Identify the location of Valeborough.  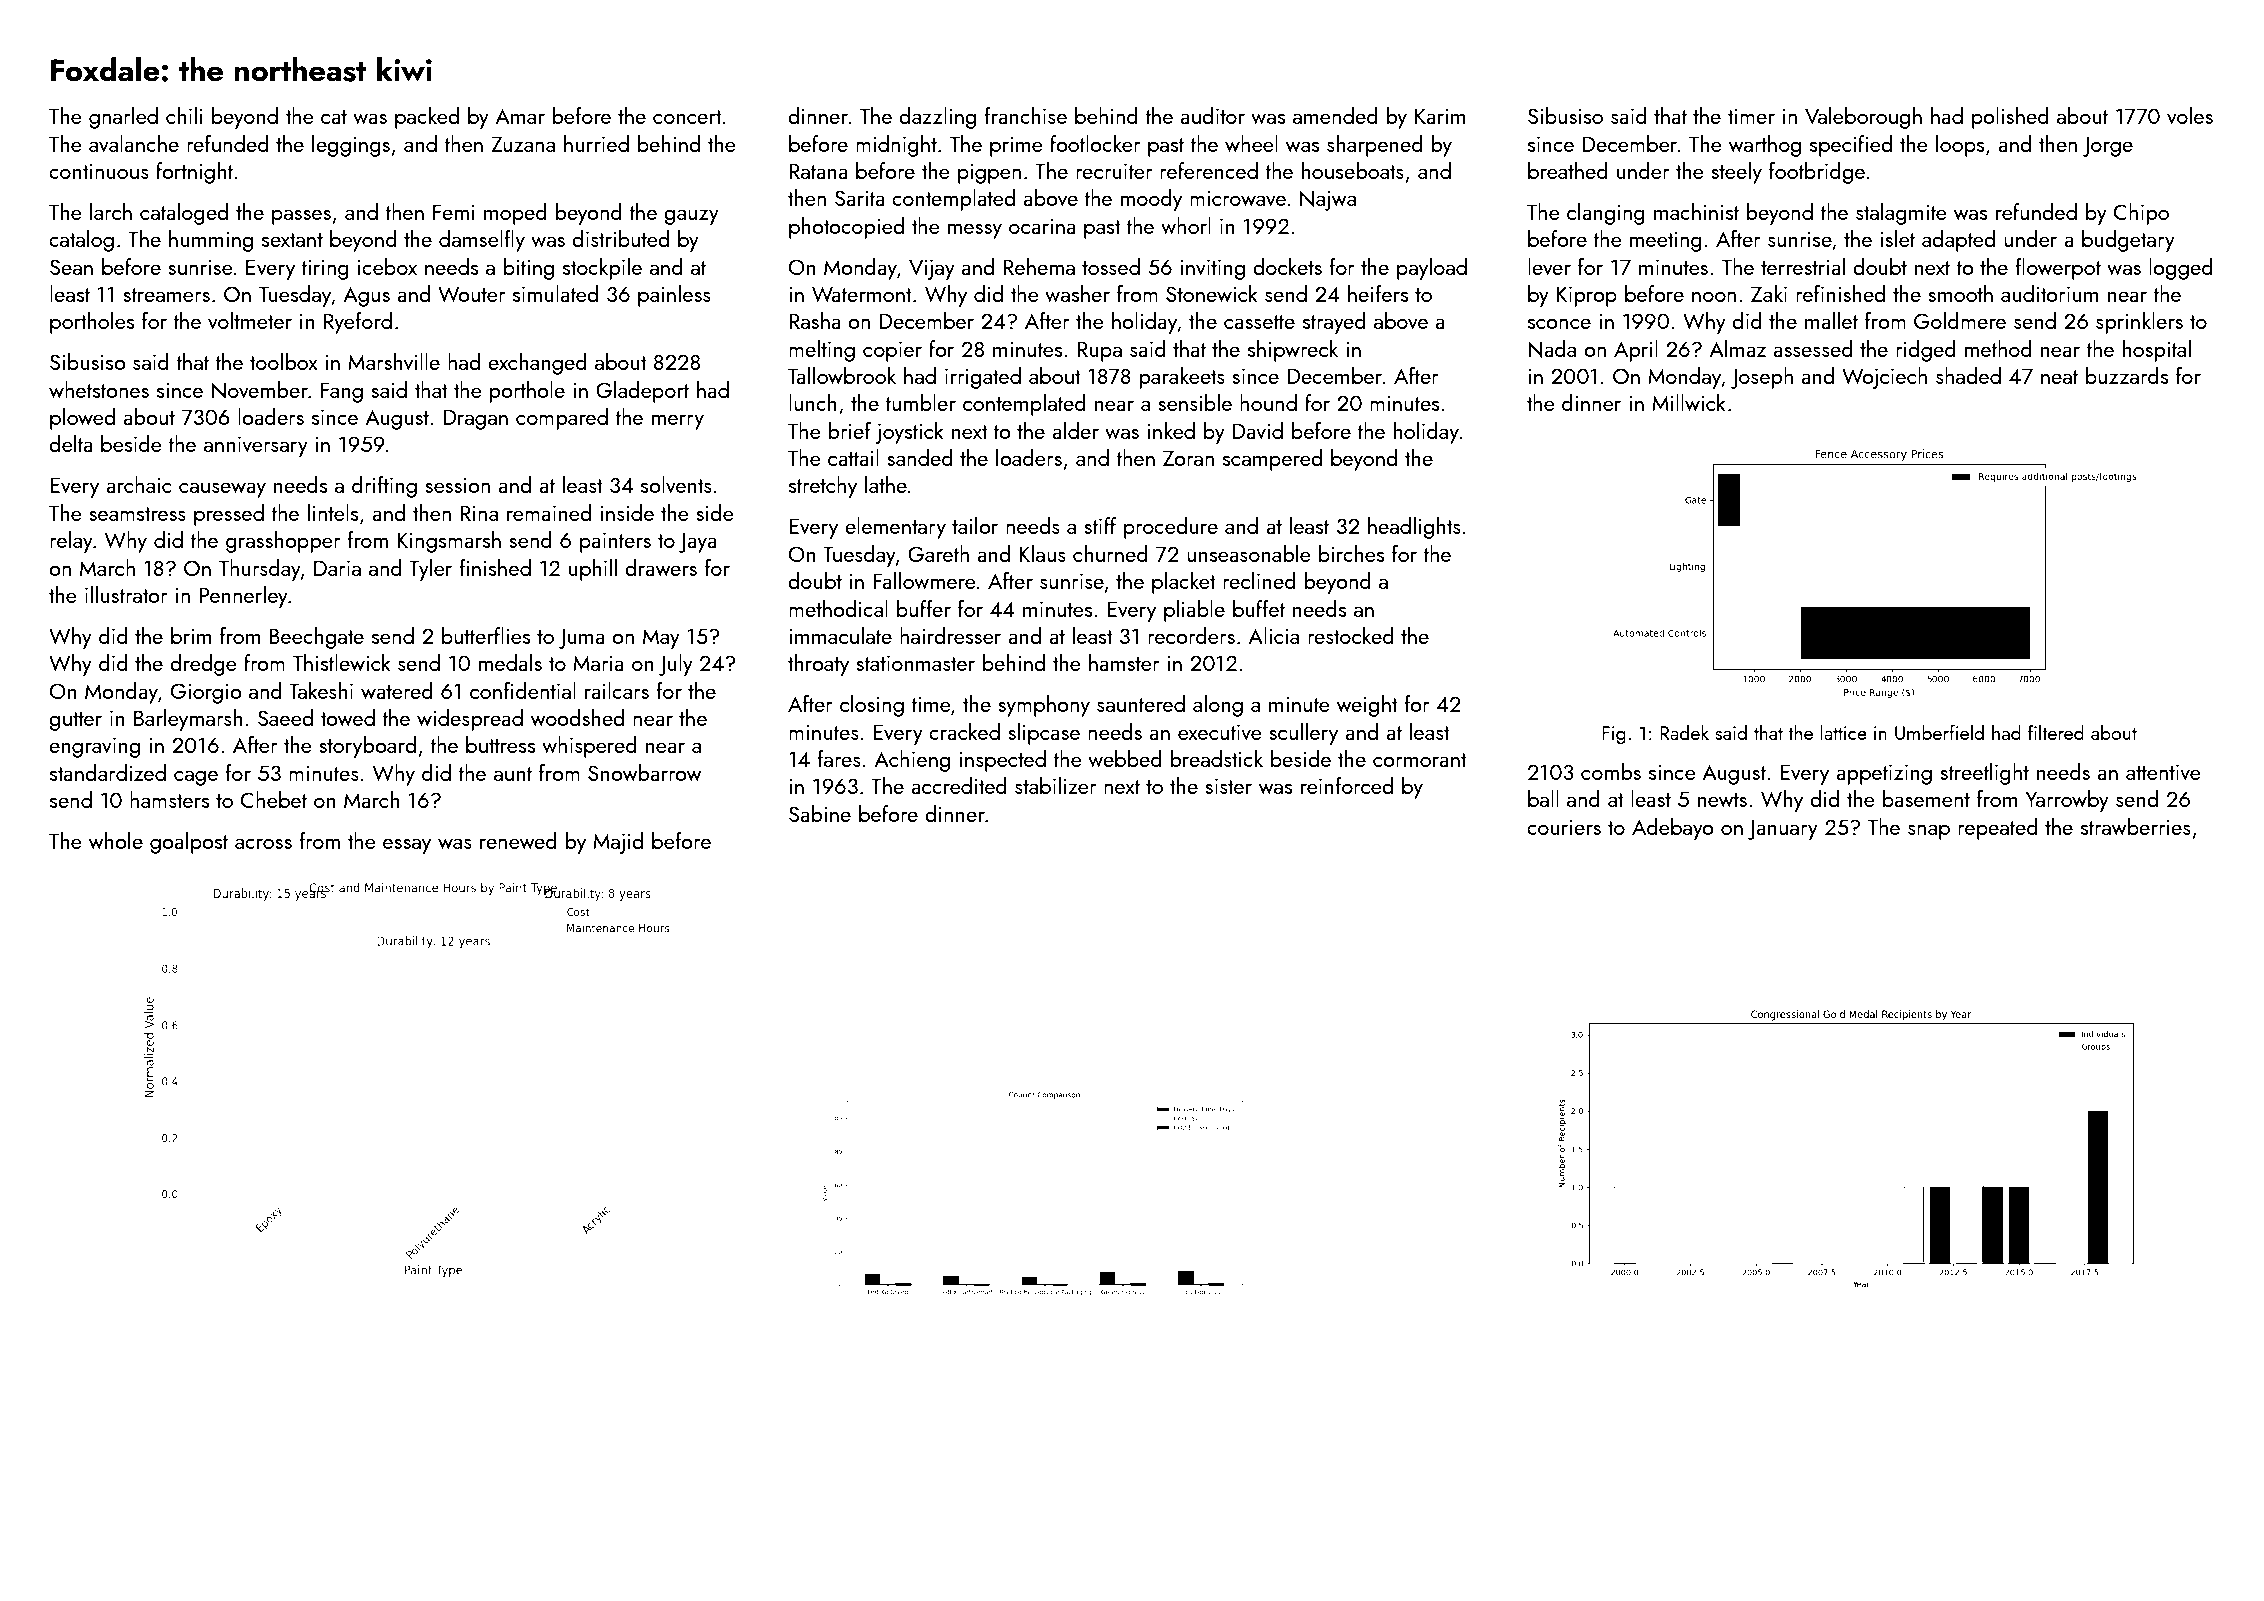
(1863, 118).
